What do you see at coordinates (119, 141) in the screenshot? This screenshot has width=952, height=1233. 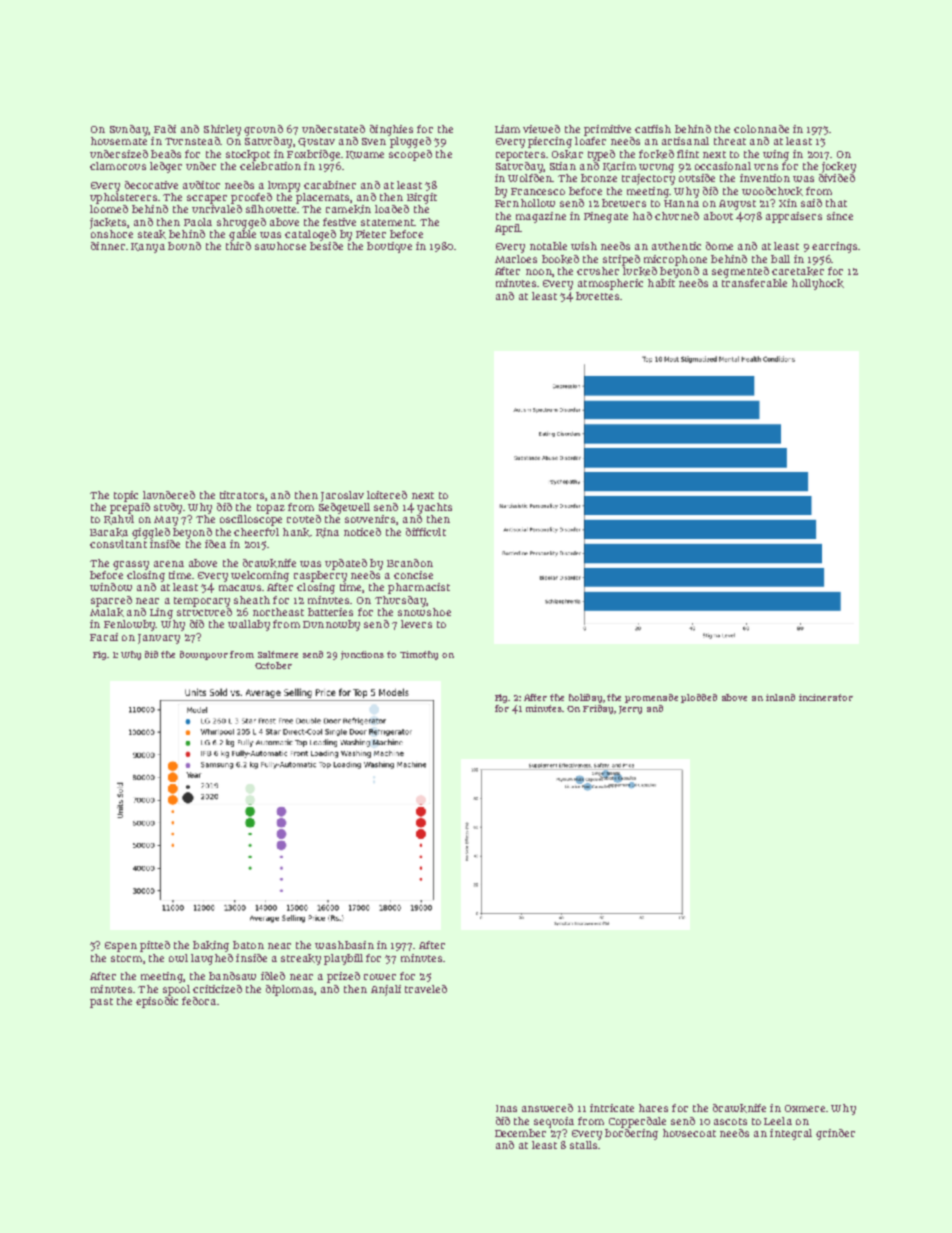 I see `housemate` at bounding box center [119, 141].
